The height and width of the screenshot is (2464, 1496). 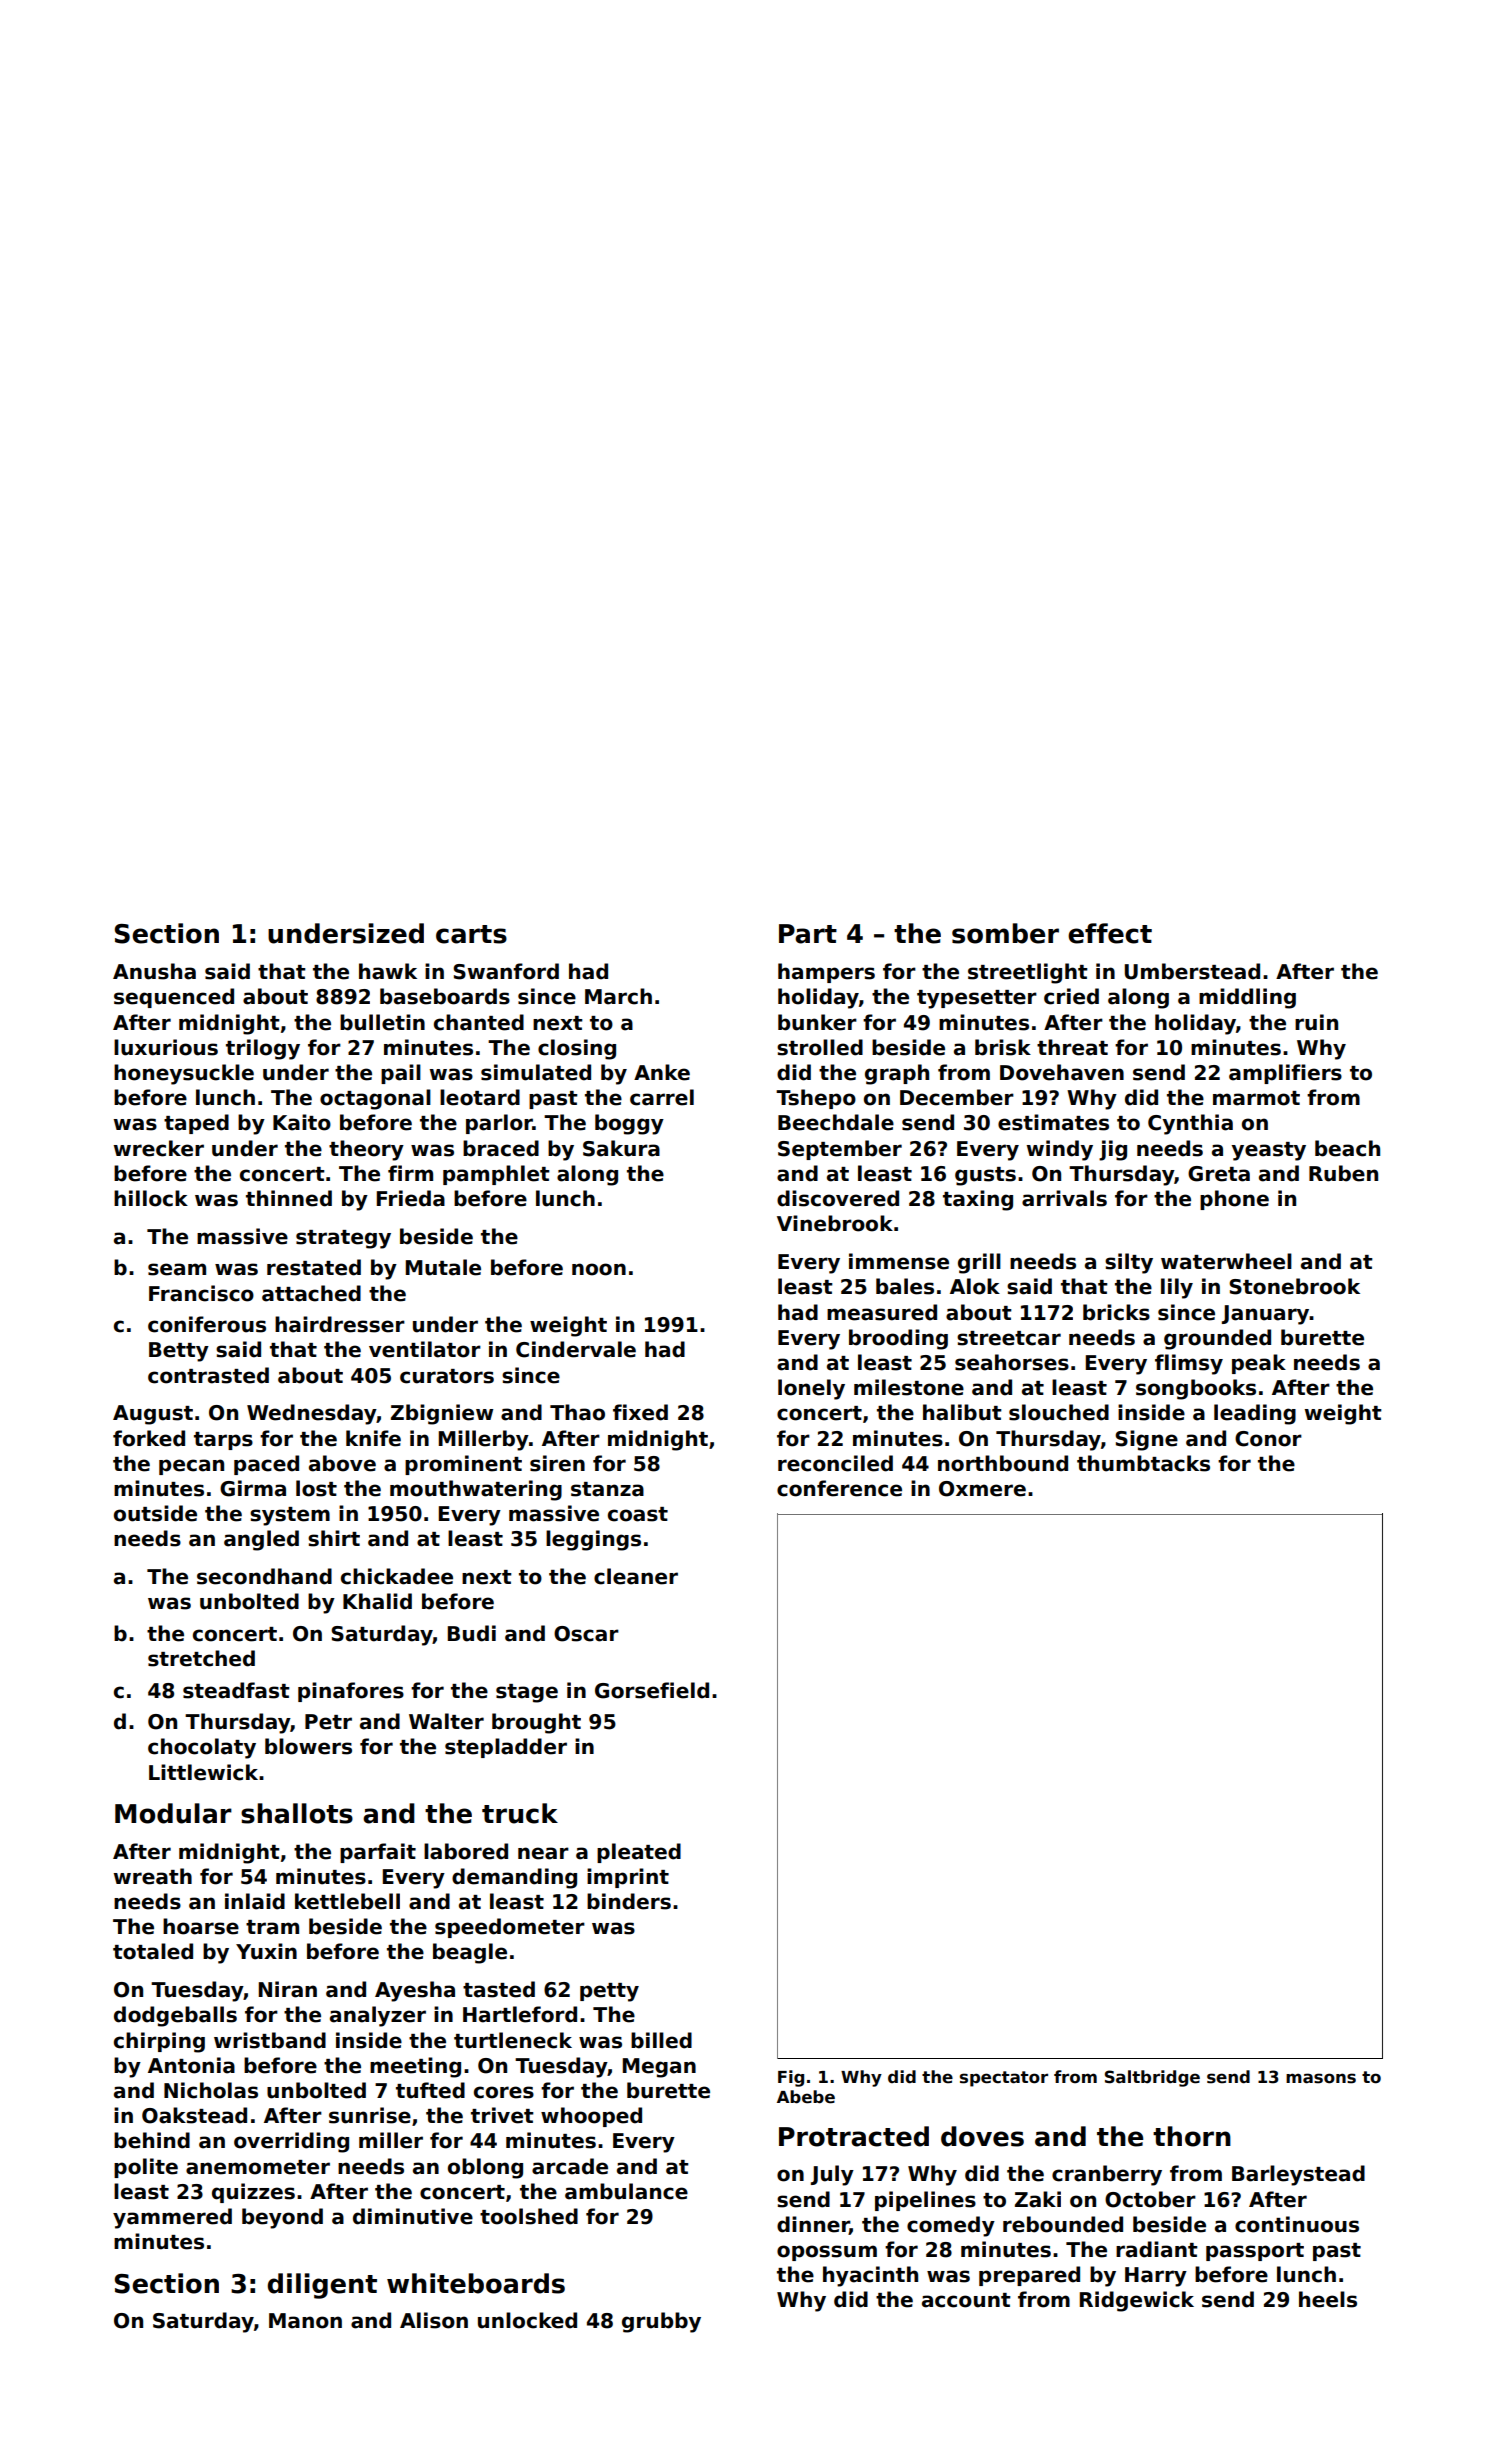 What do you see at coordinates (1005, 933) in the screenshot?
I see `somber` at bounding box center [1005, 933].
